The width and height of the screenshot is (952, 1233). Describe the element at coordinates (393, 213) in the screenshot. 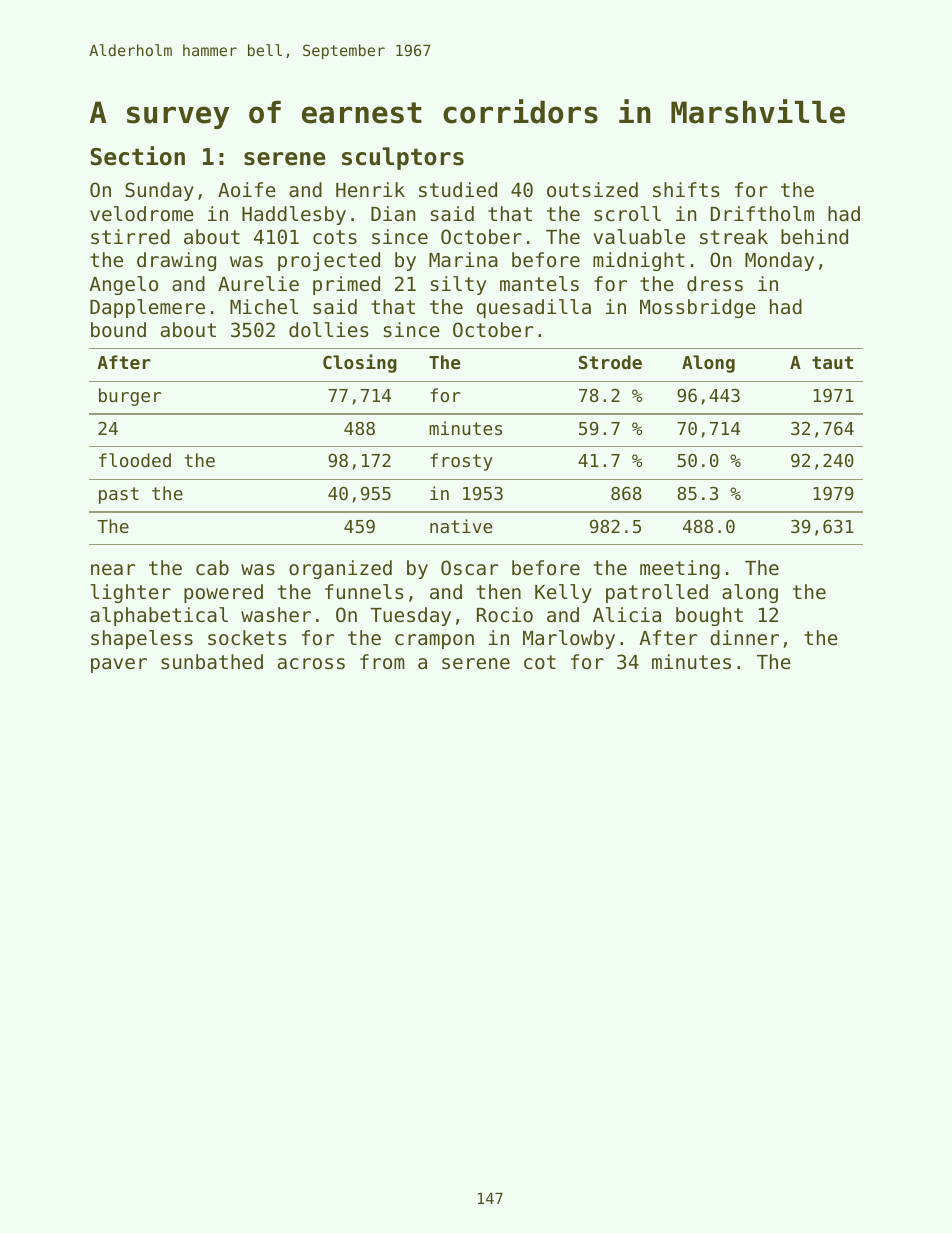

I see `Dian` at that location.
